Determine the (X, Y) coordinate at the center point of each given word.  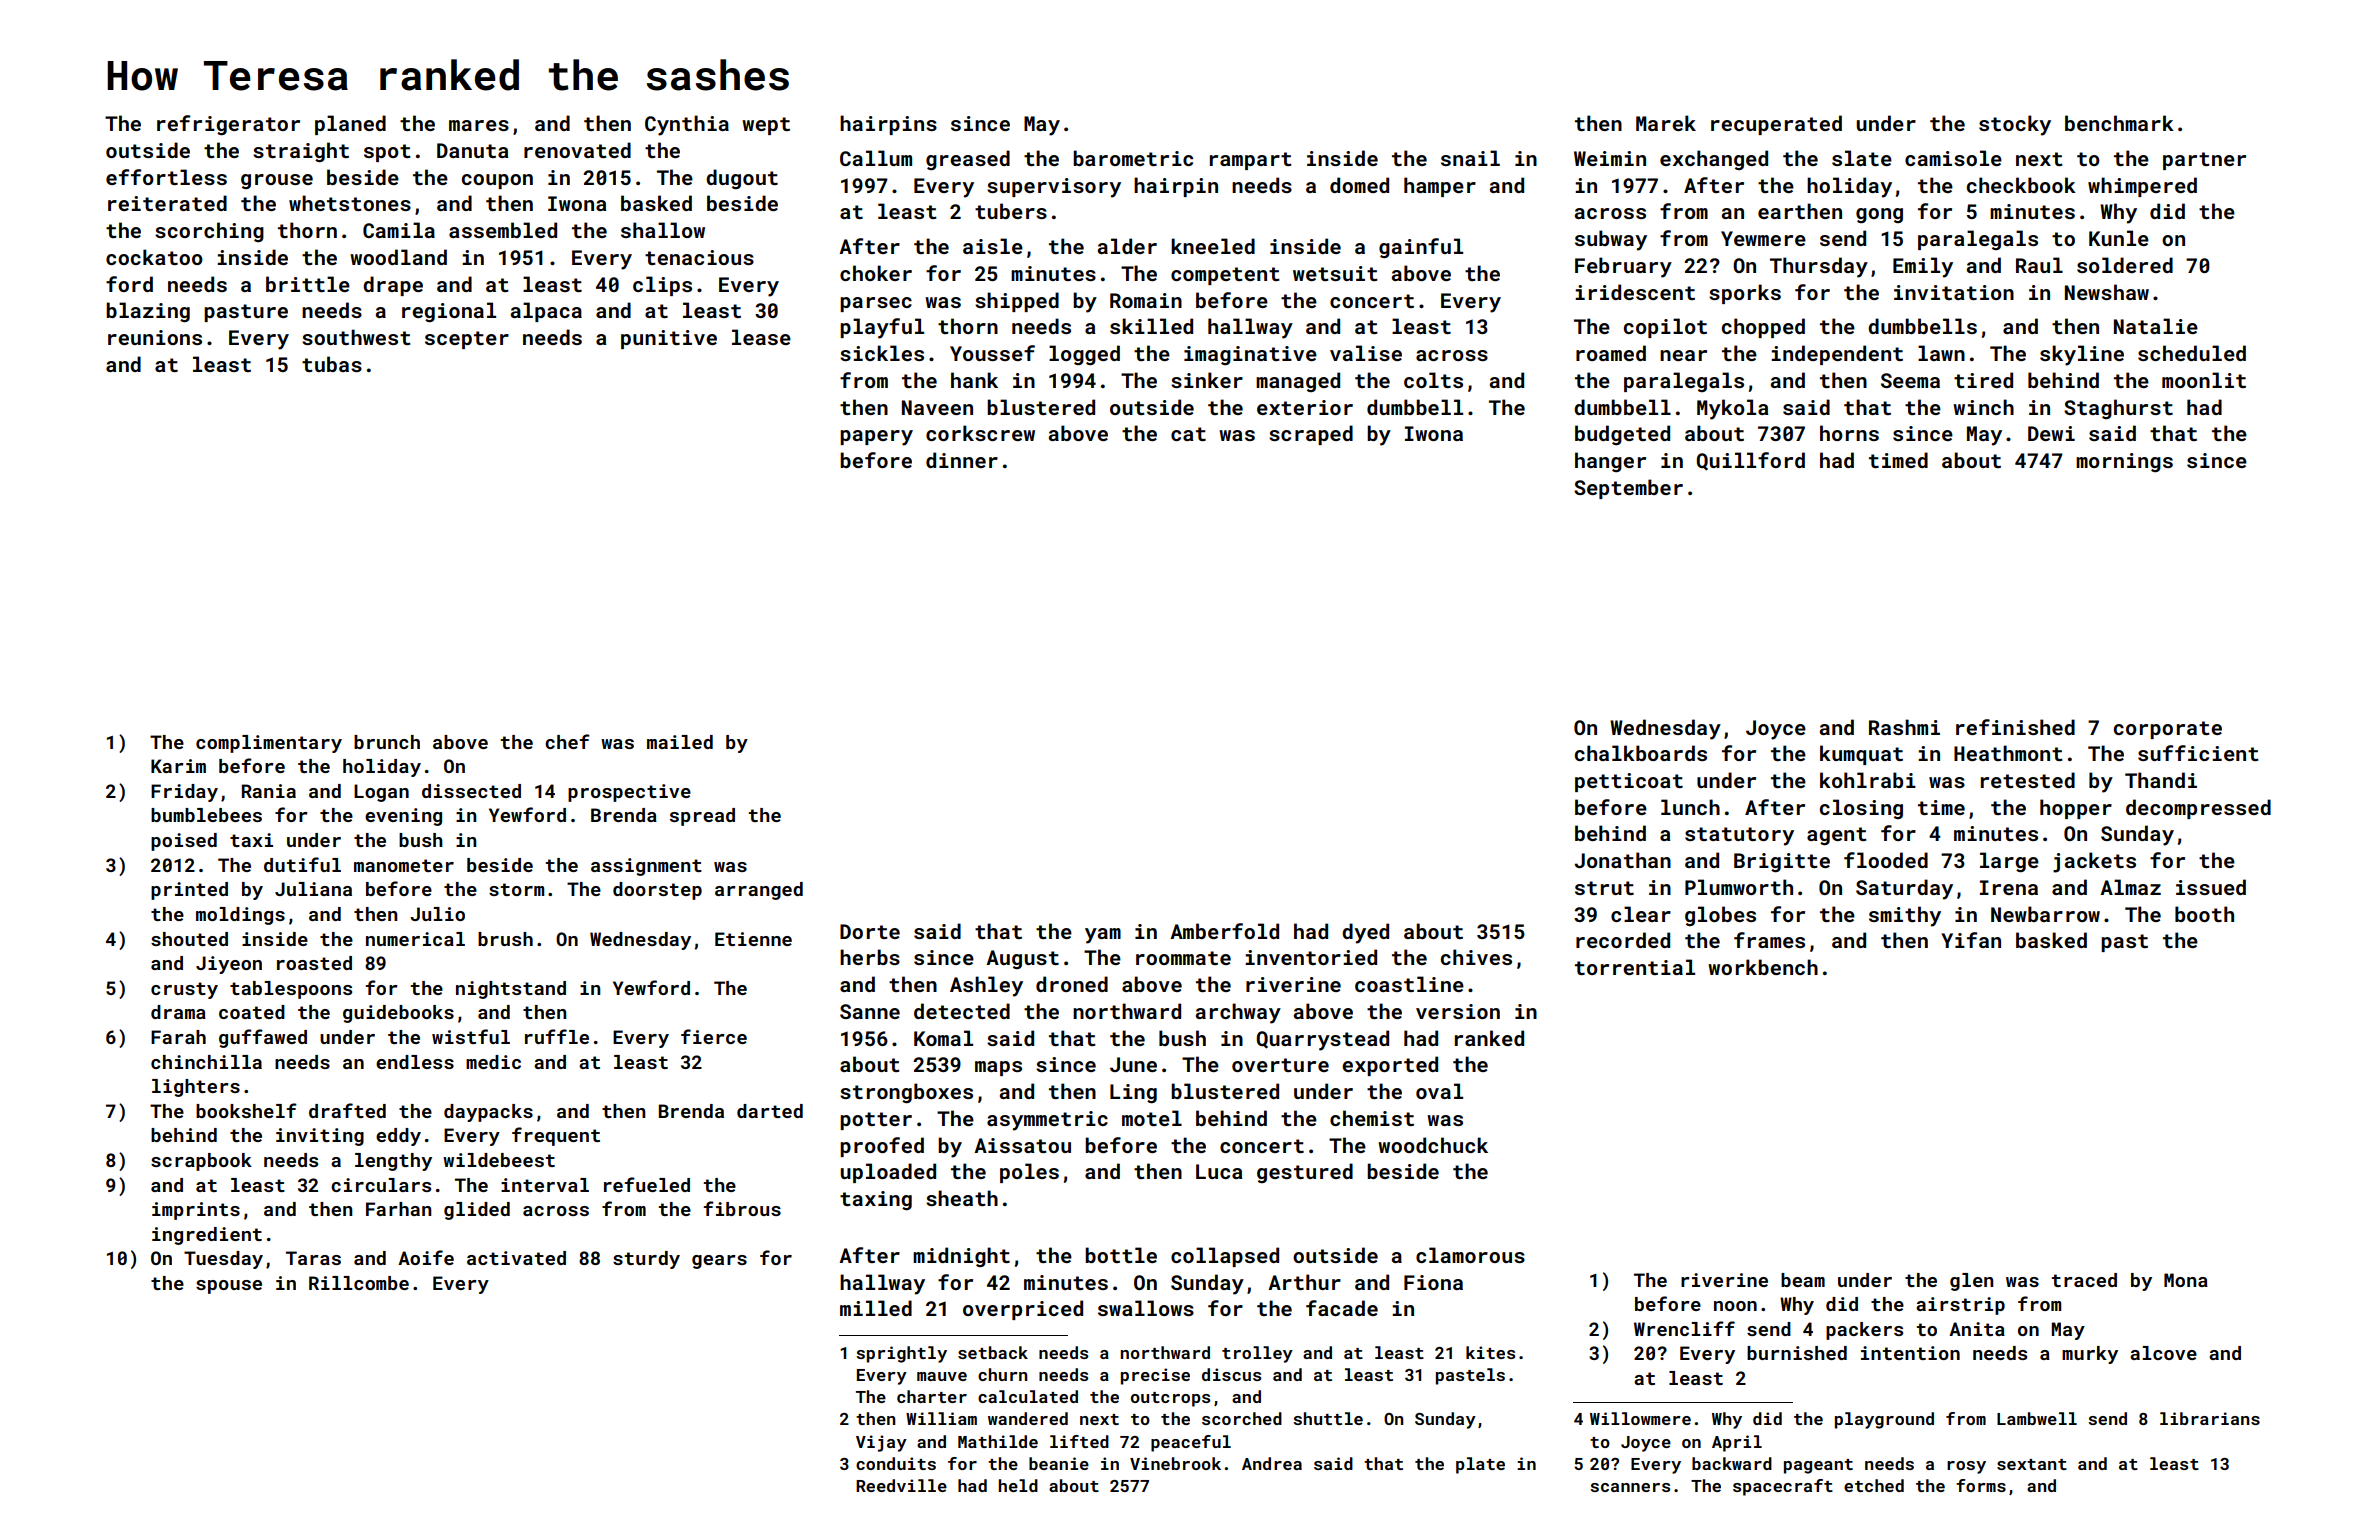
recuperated (1776, 125)
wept (766, 126)
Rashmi (1904, 727)
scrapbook (201, 1162)
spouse (229, 1287)
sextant (2032, 1464)
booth (2204, 914)
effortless (166, 177)
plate (1480, 1465)
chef (567, 741)
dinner (962, 460)
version (1458, 1011)
